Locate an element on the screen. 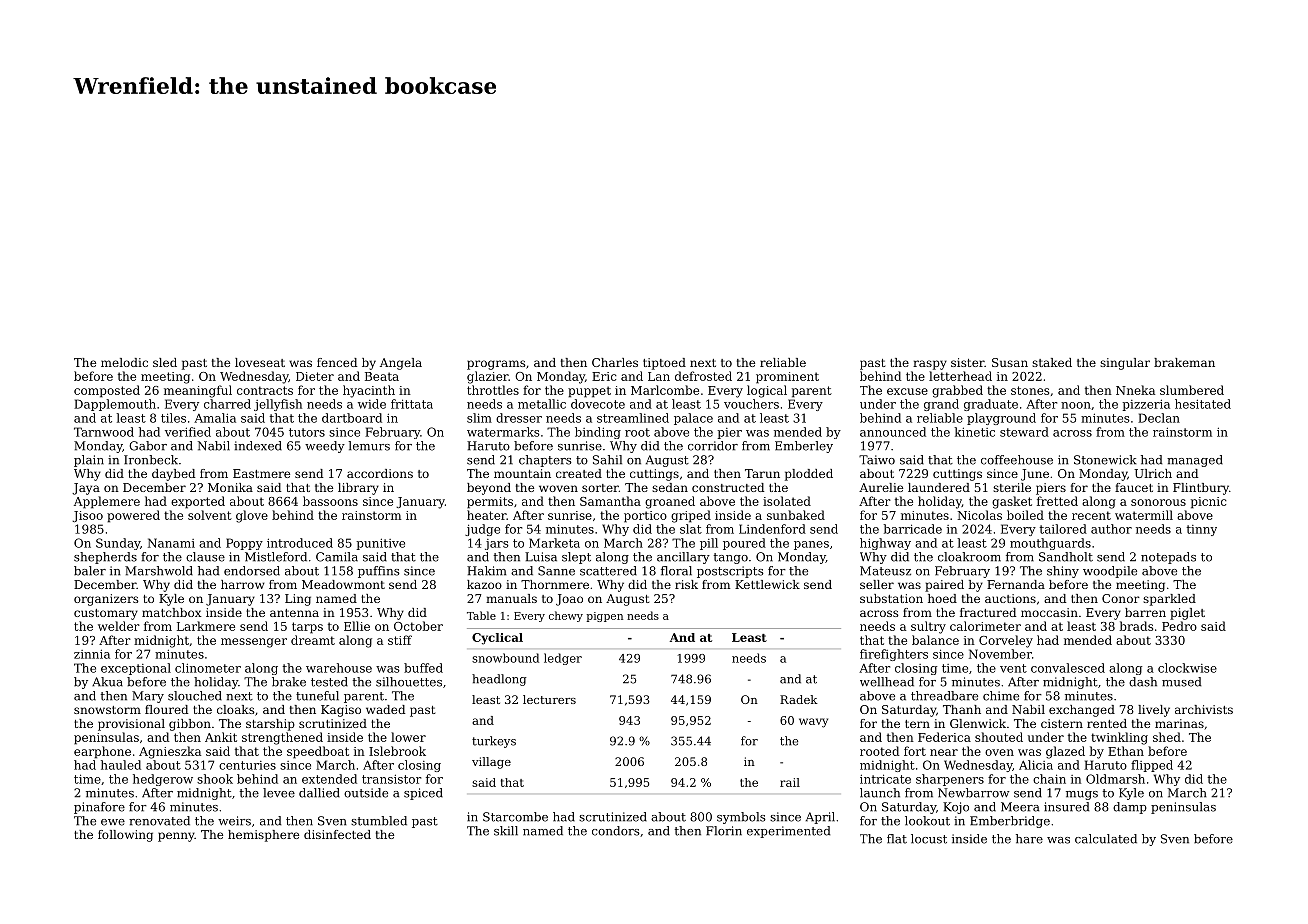  pinafore is located at coordinates (99, 808).
